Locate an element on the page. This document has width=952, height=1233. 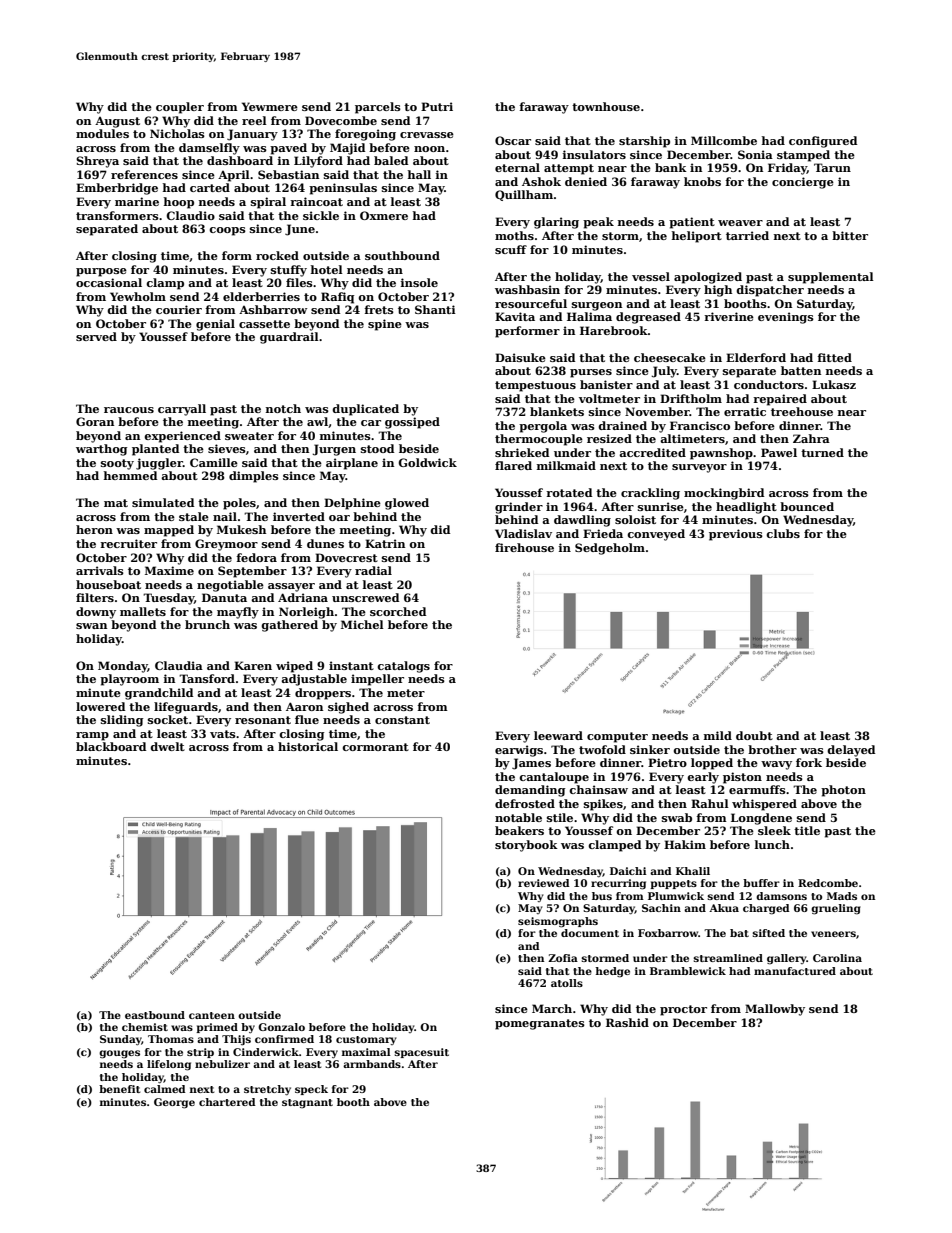
Oxmere is located at coordinates (384, 215).
